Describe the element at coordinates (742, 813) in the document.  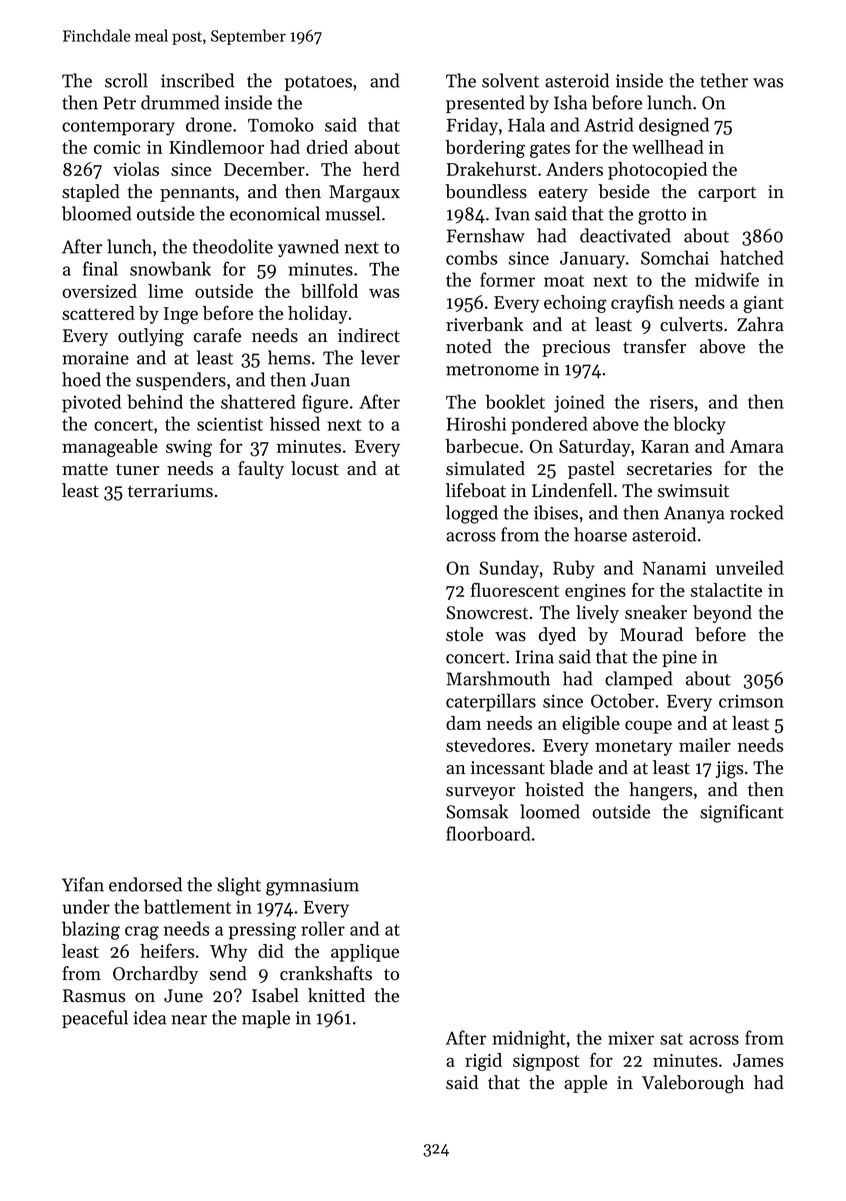
I see `significant` at that location.
